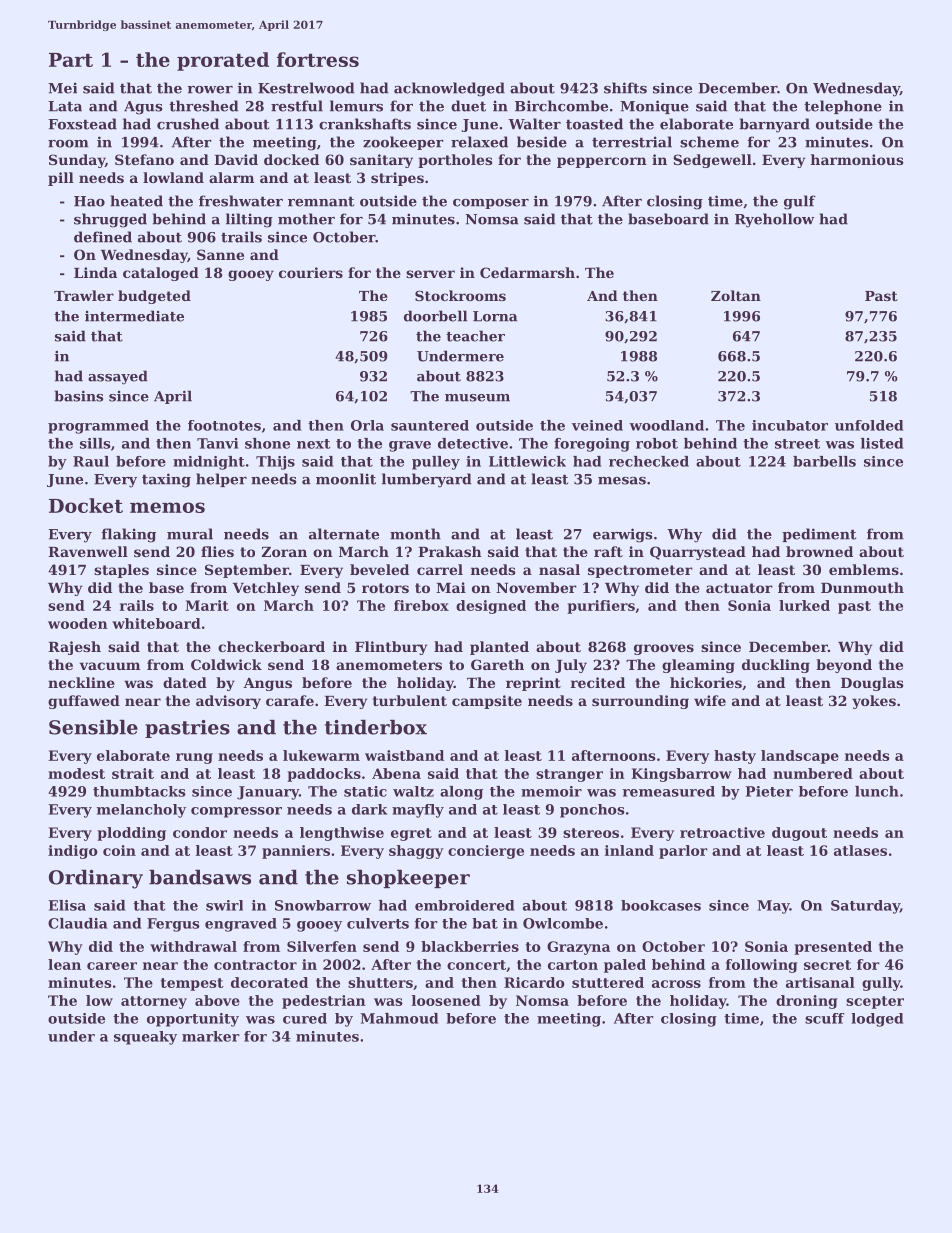 The width and height of the document is (952, 1233). Describe the element at coordinates (499, 648) in the document. I see `planted` at that location.
